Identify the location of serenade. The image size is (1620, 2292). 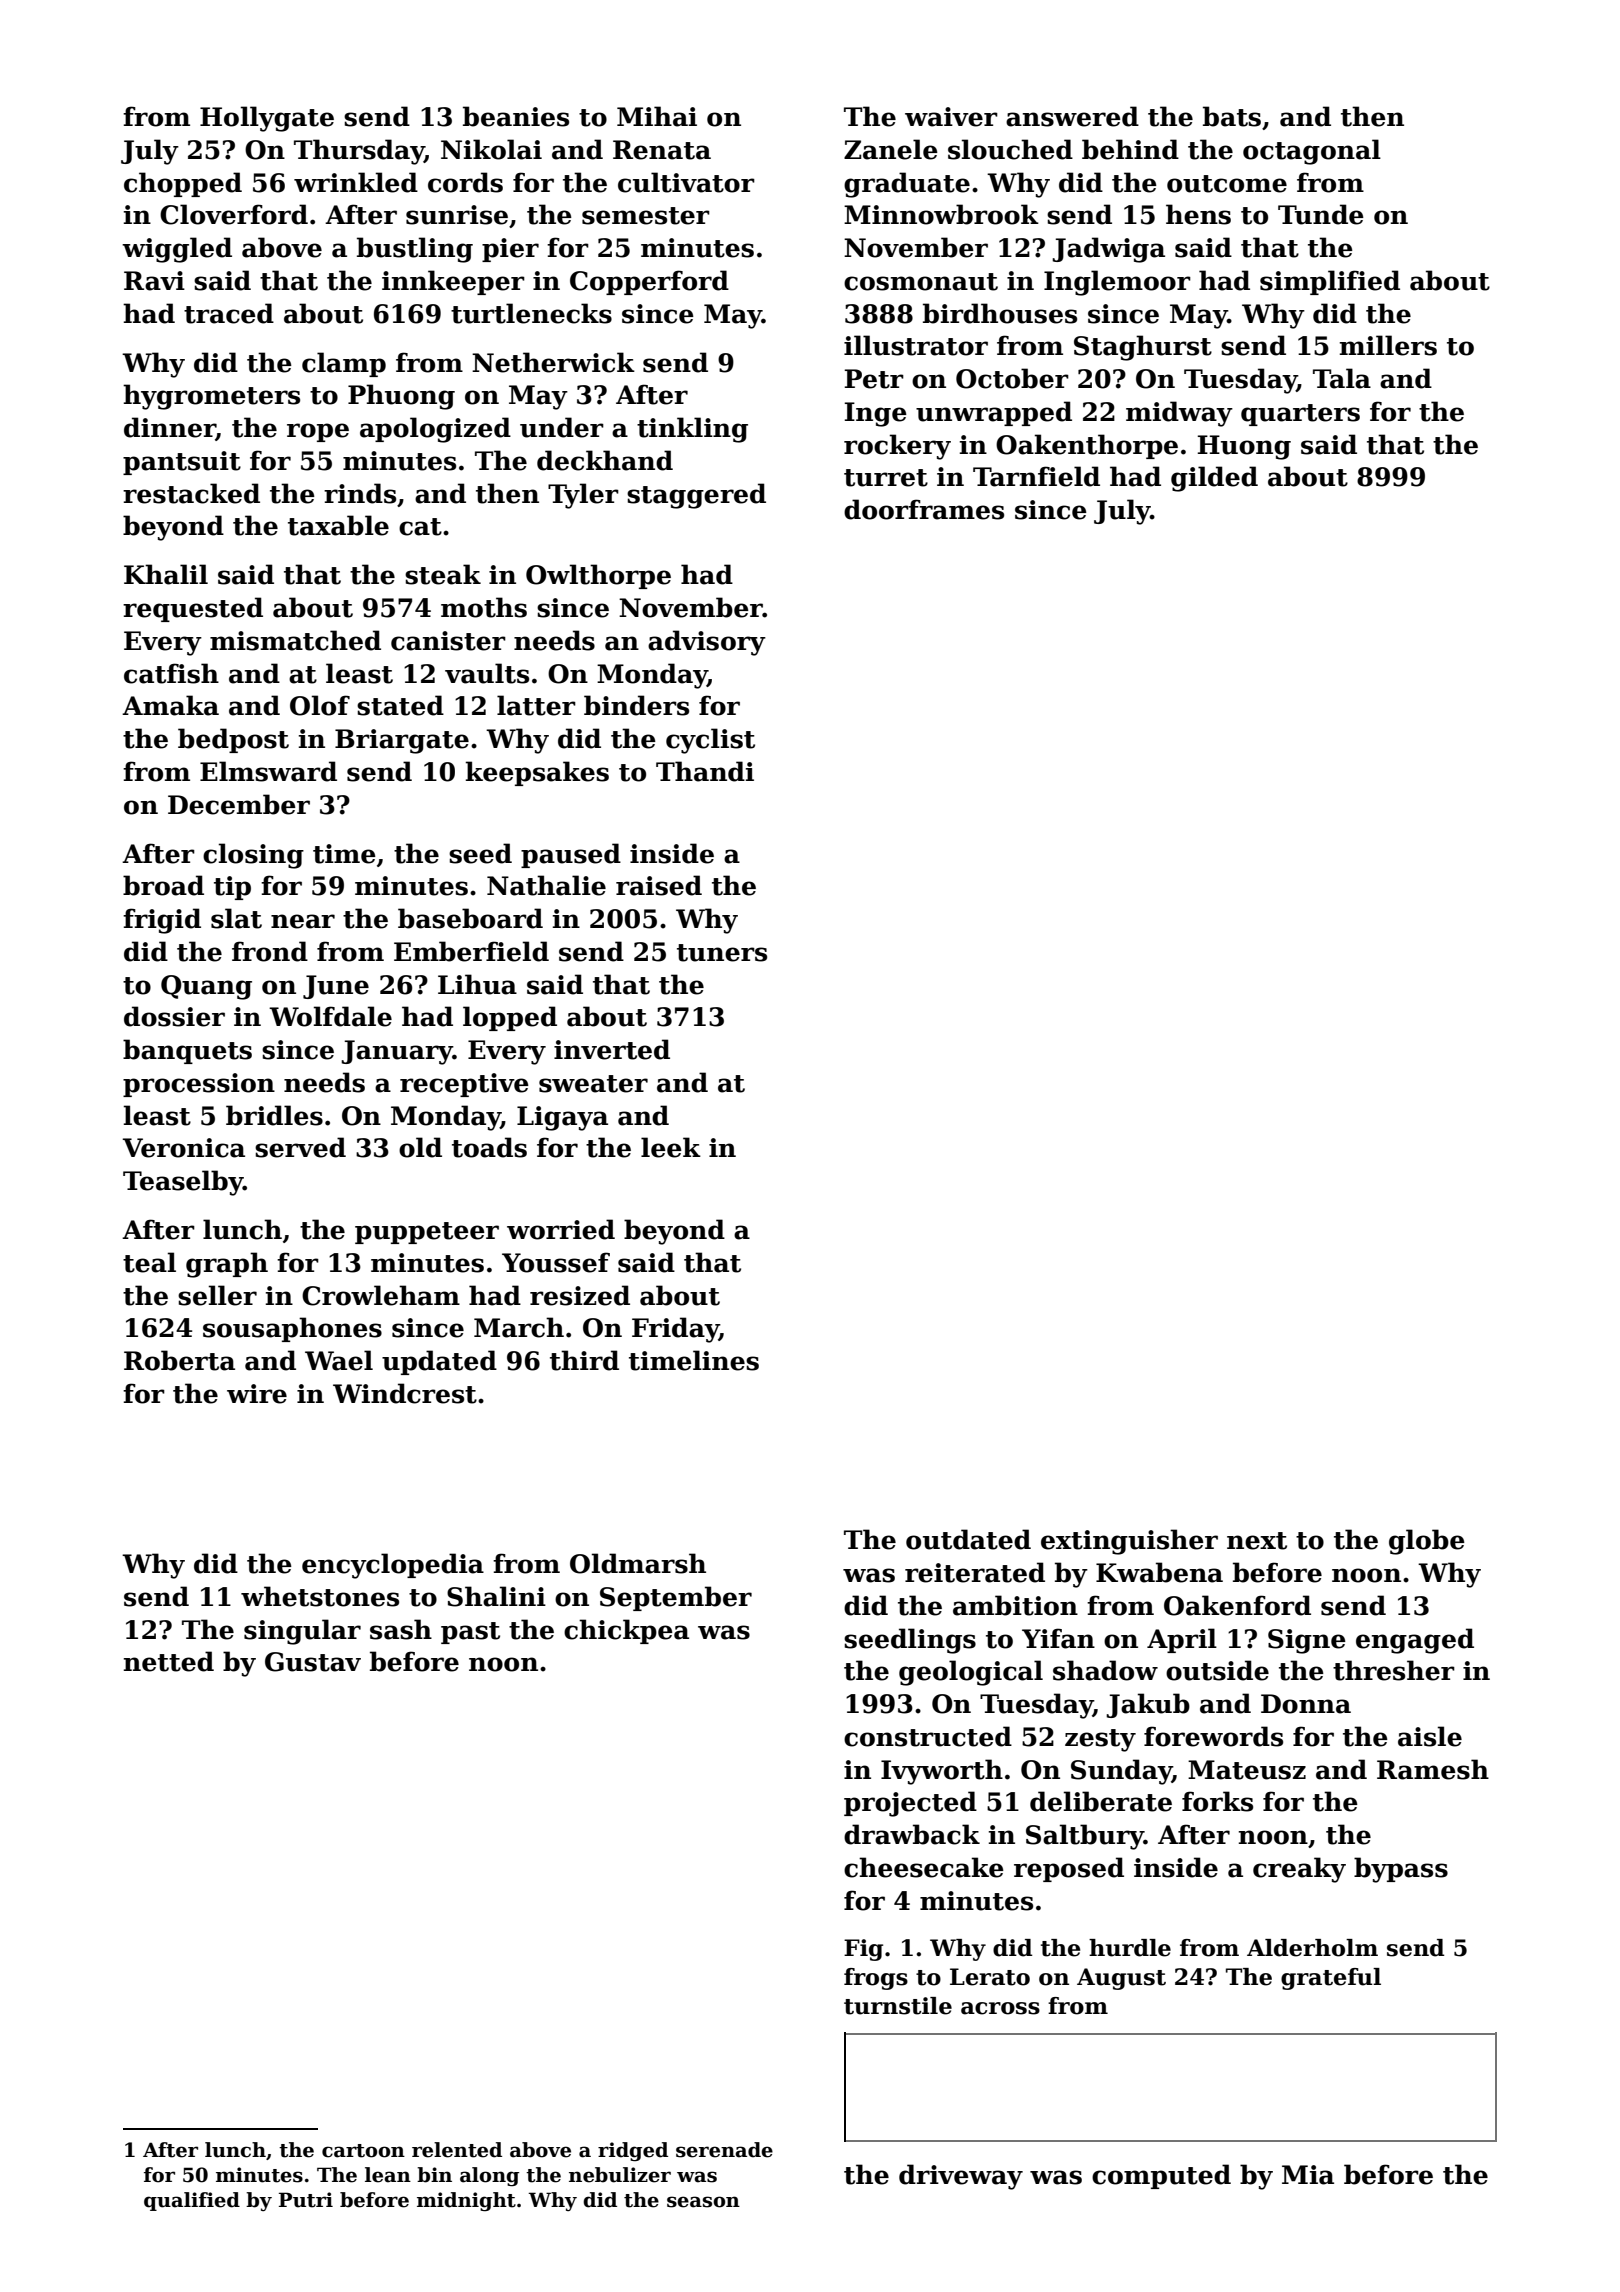
(724, 2150).
